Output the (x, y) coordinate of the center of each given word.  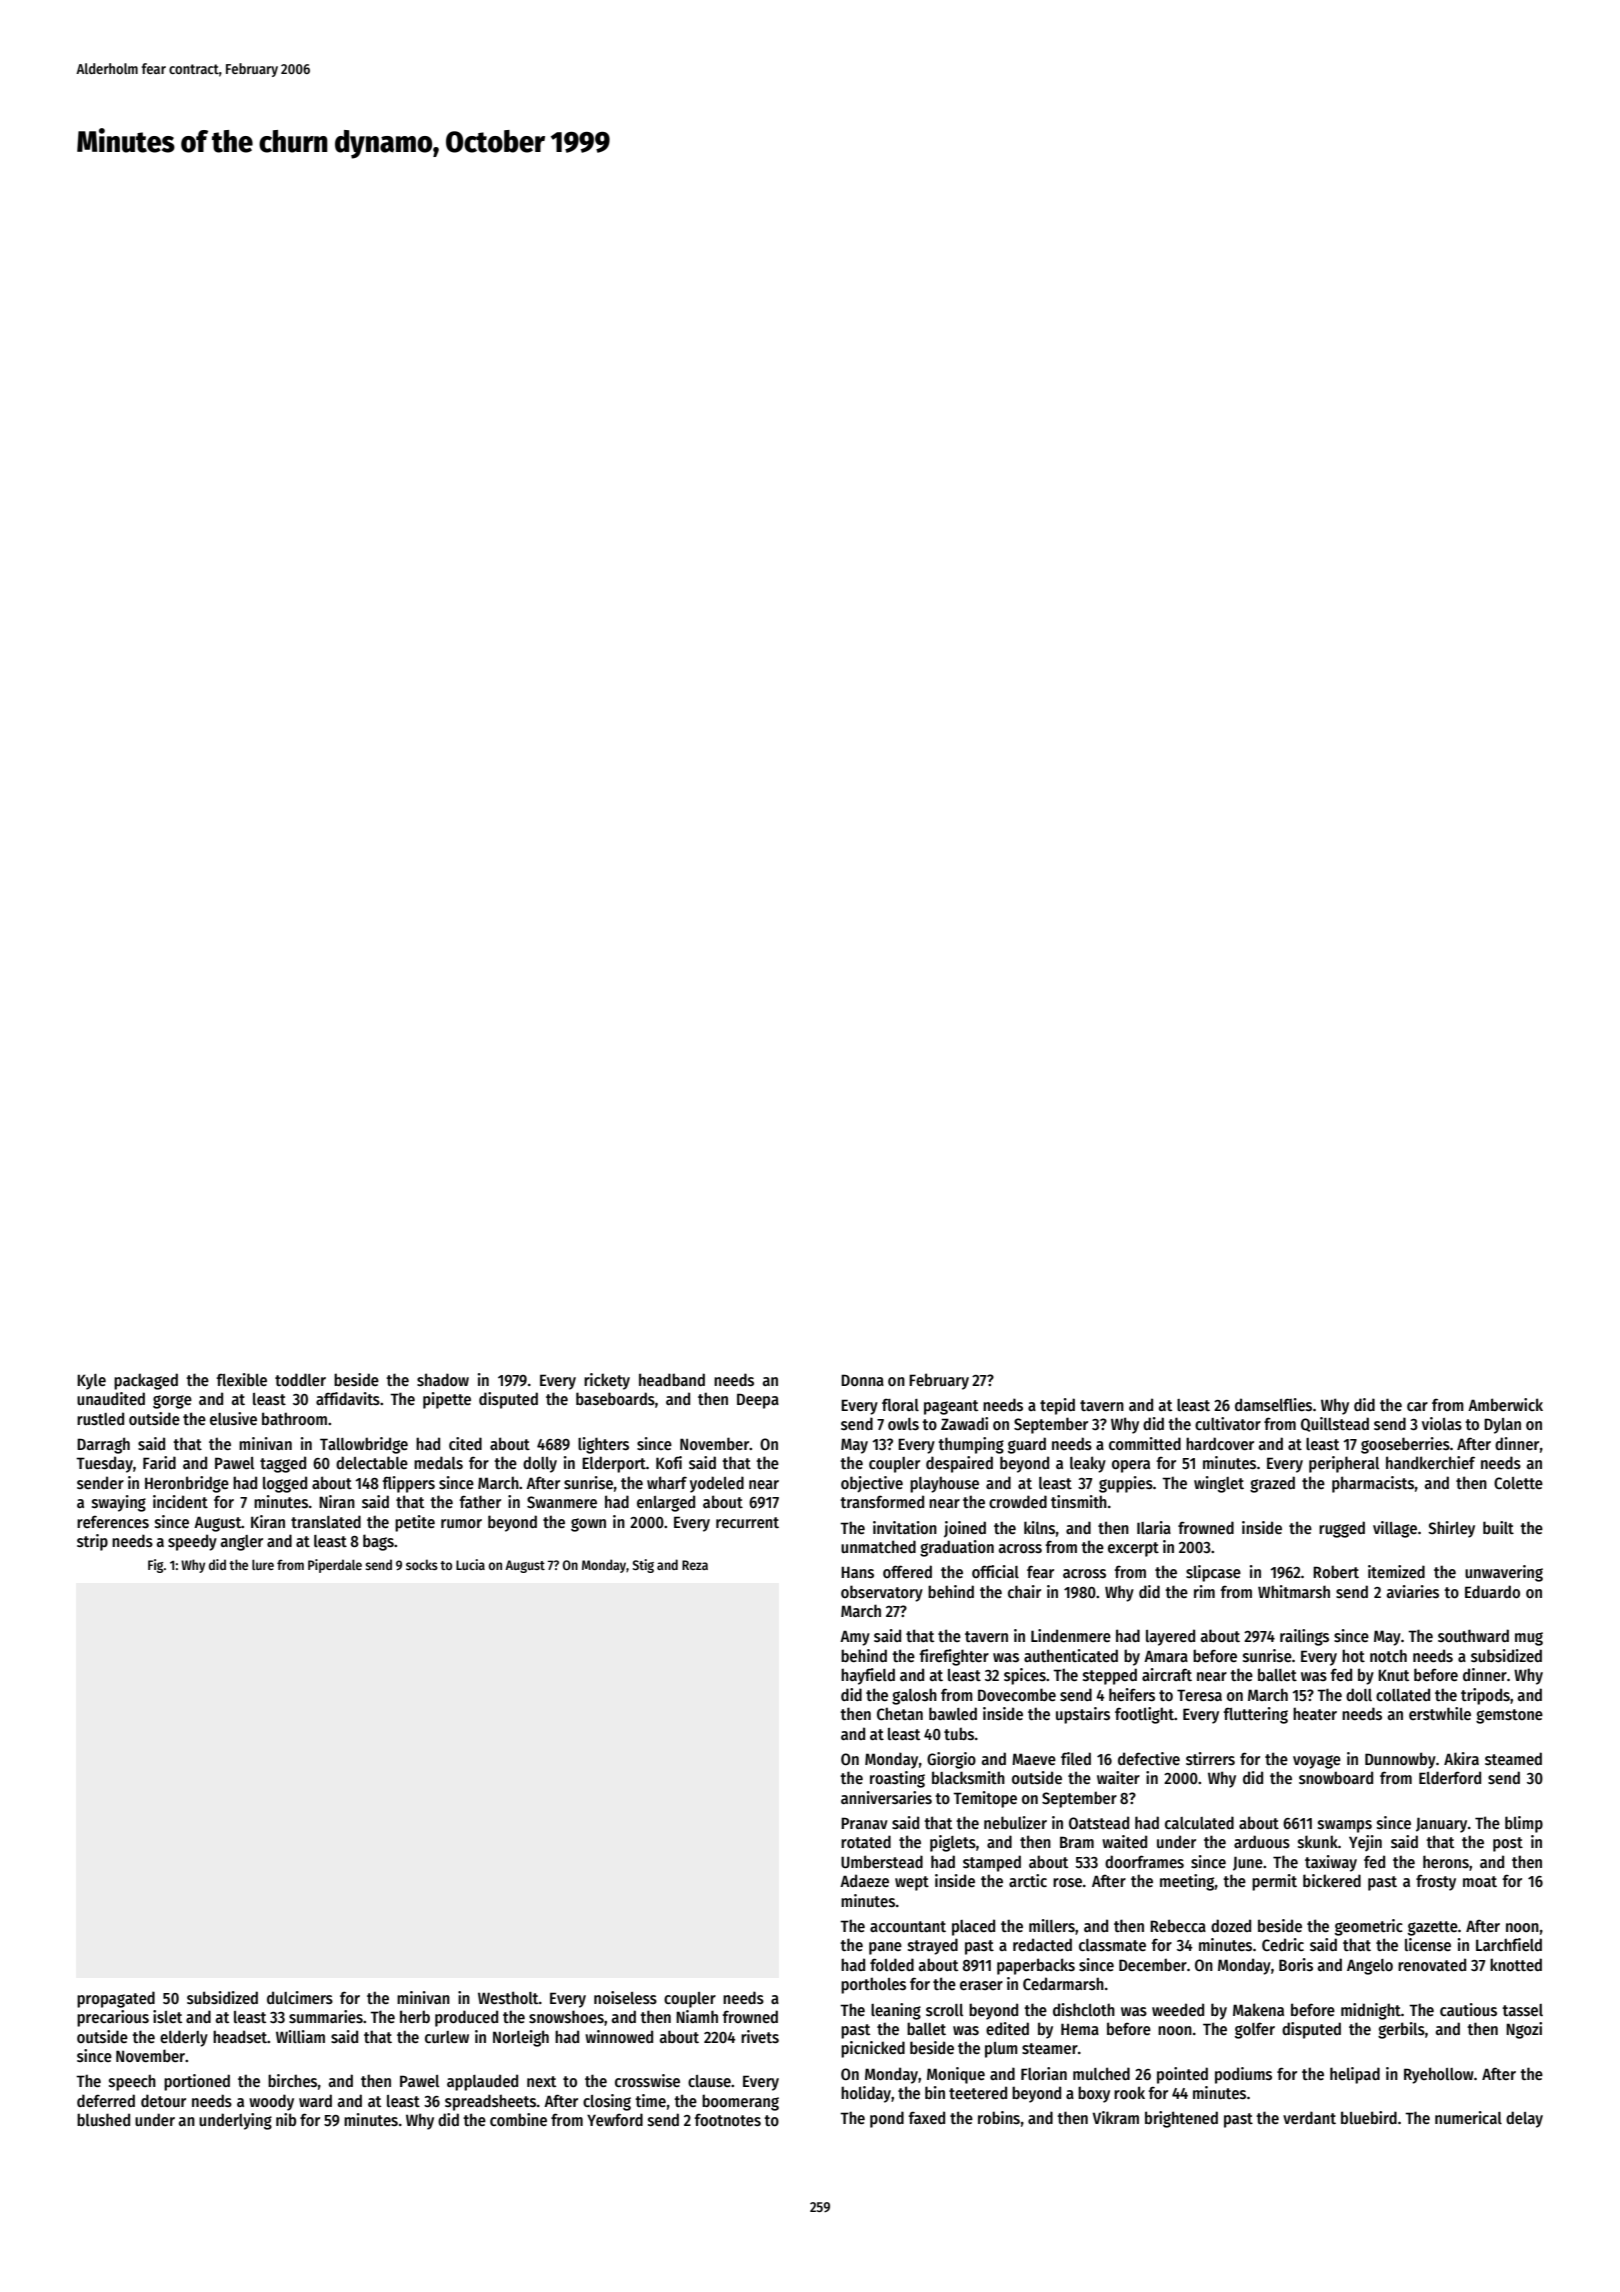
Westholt (508, 1998)
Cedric (1283, 1944)
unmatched (878, 1546)
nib (286, 2119)
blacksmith (968, 1778)
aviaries (1412, 1592)
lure (263, 1564)
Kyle (91, 1382)
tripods (1485, 1696)
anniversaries (886, 1798)
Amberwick (1505, 1404)
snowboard (1336, 1777)
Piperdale (335, 1566)
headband (672, 1379)
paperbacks (1036, 1966)
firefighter (954, 1657)
